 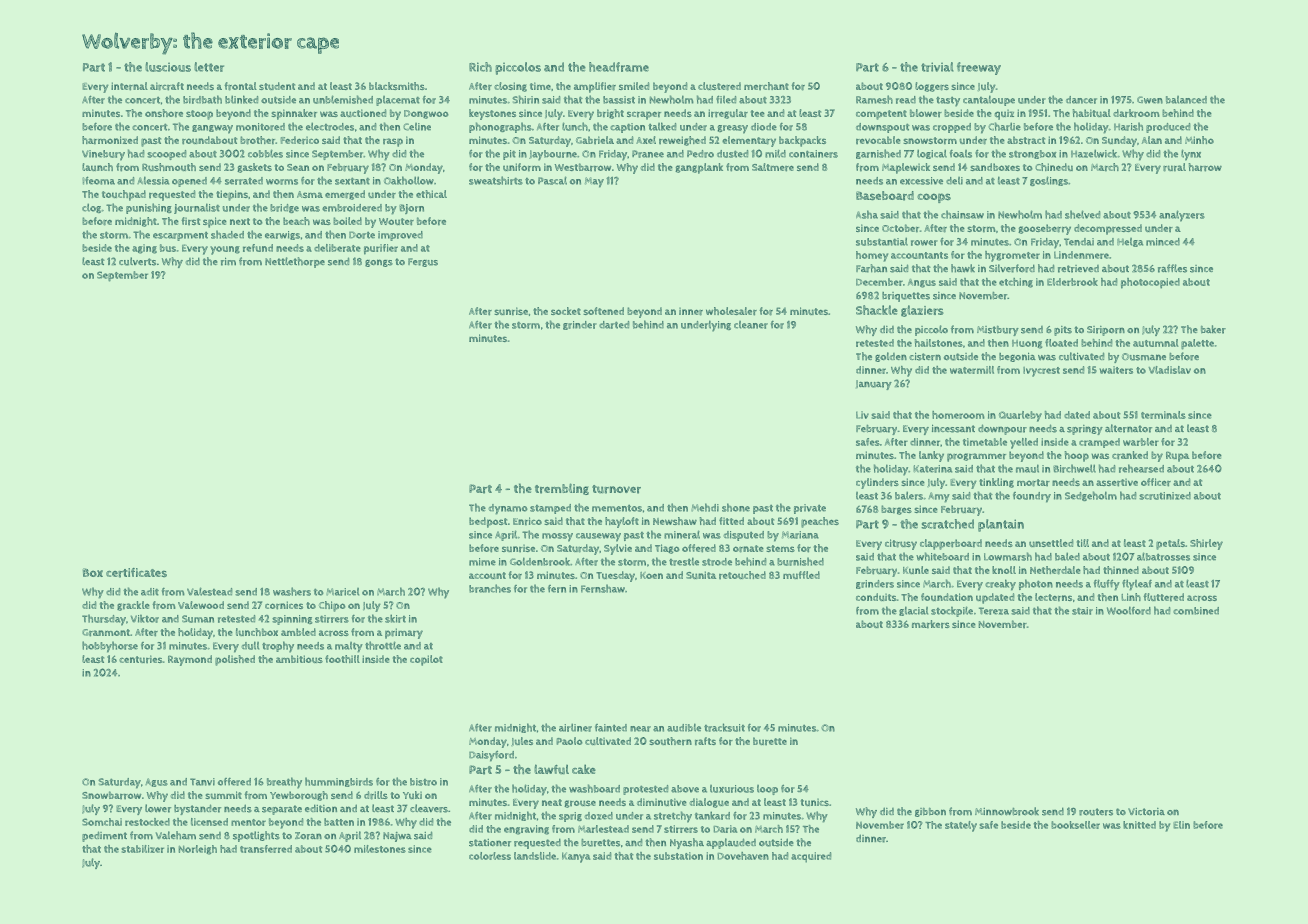 What do you see at coordinates (136, 573) in the document?
I see `certificates` at bounding box center [136, 573].
